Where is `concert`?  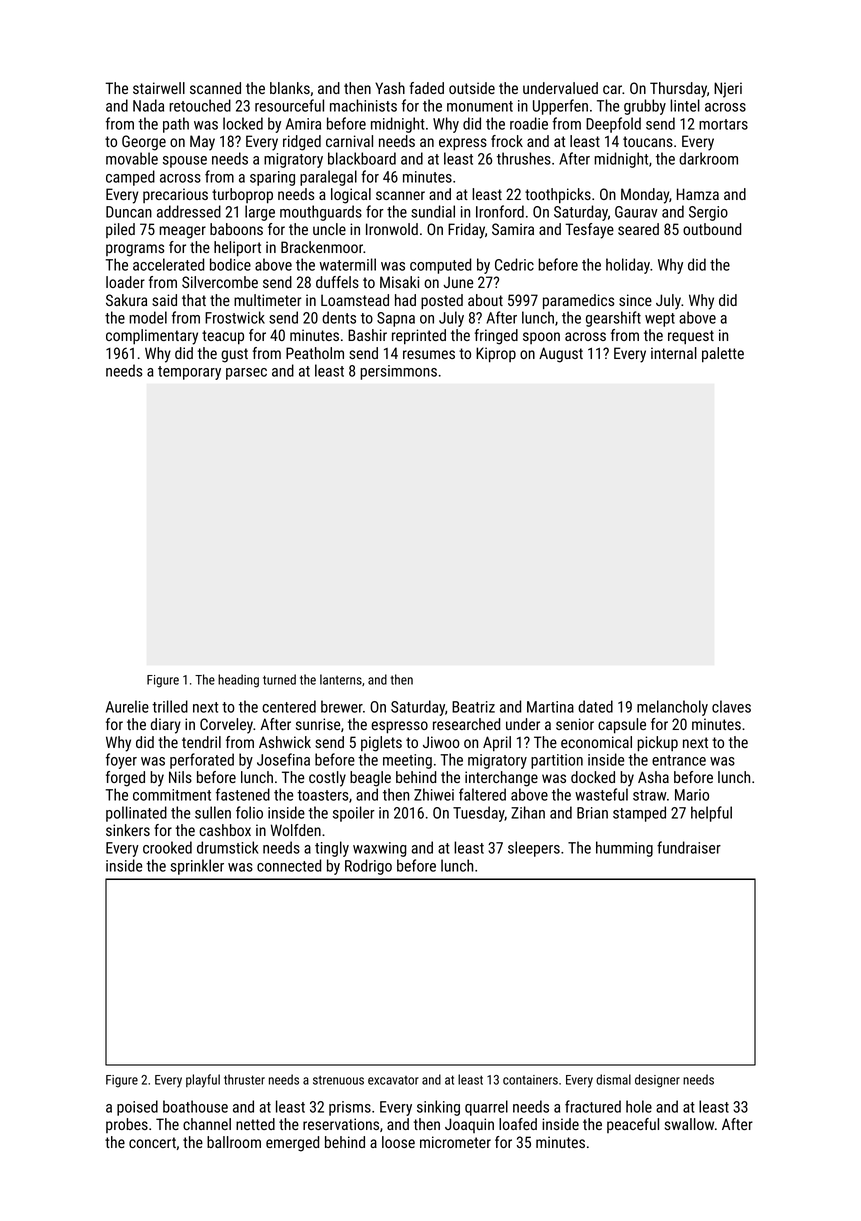
concert is located at coordinates (152, 1142).
